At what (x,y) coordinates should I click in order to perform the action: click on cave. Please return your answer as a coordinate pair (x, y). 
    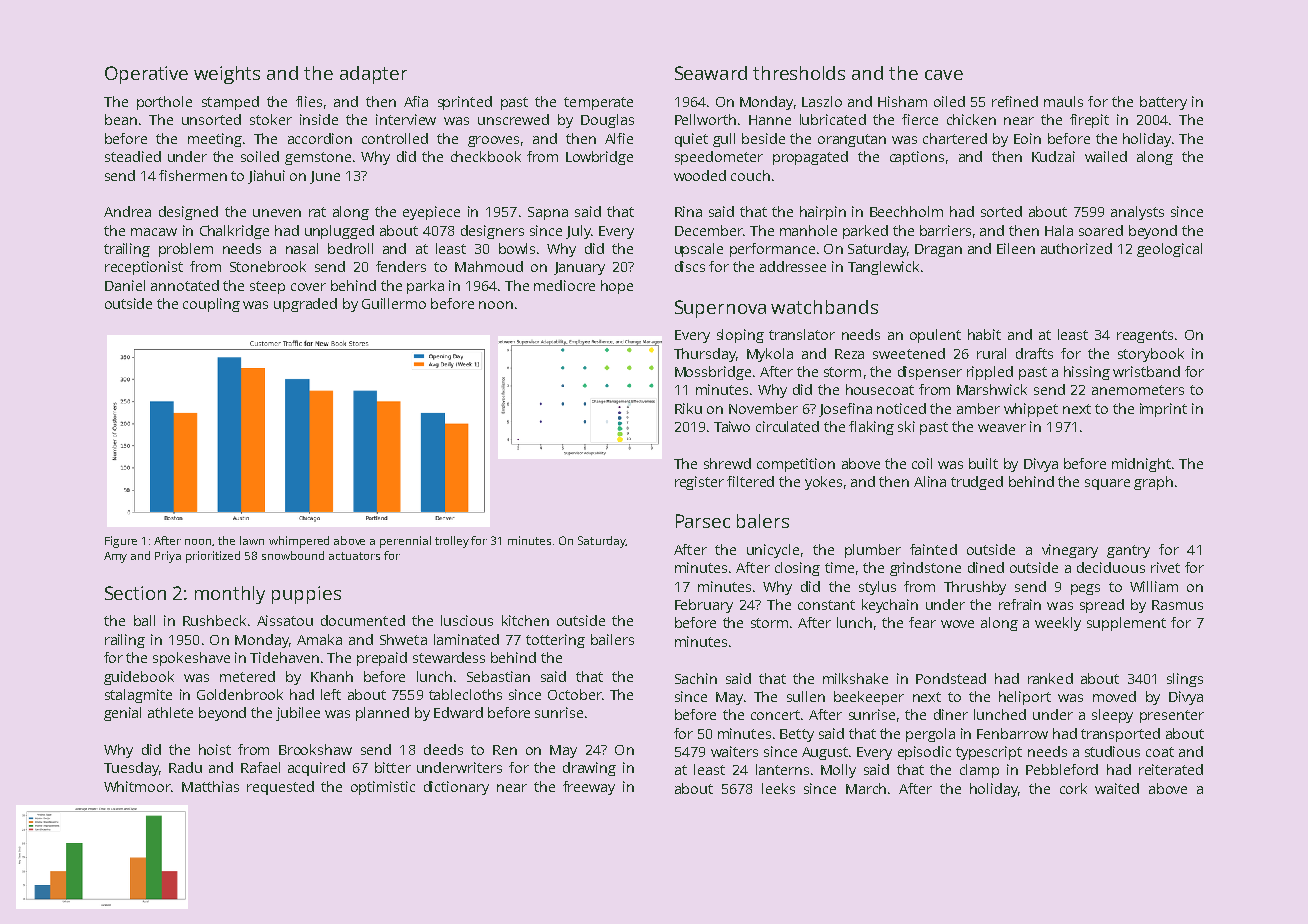
    Looking at the image, I should click on (944, 75).
